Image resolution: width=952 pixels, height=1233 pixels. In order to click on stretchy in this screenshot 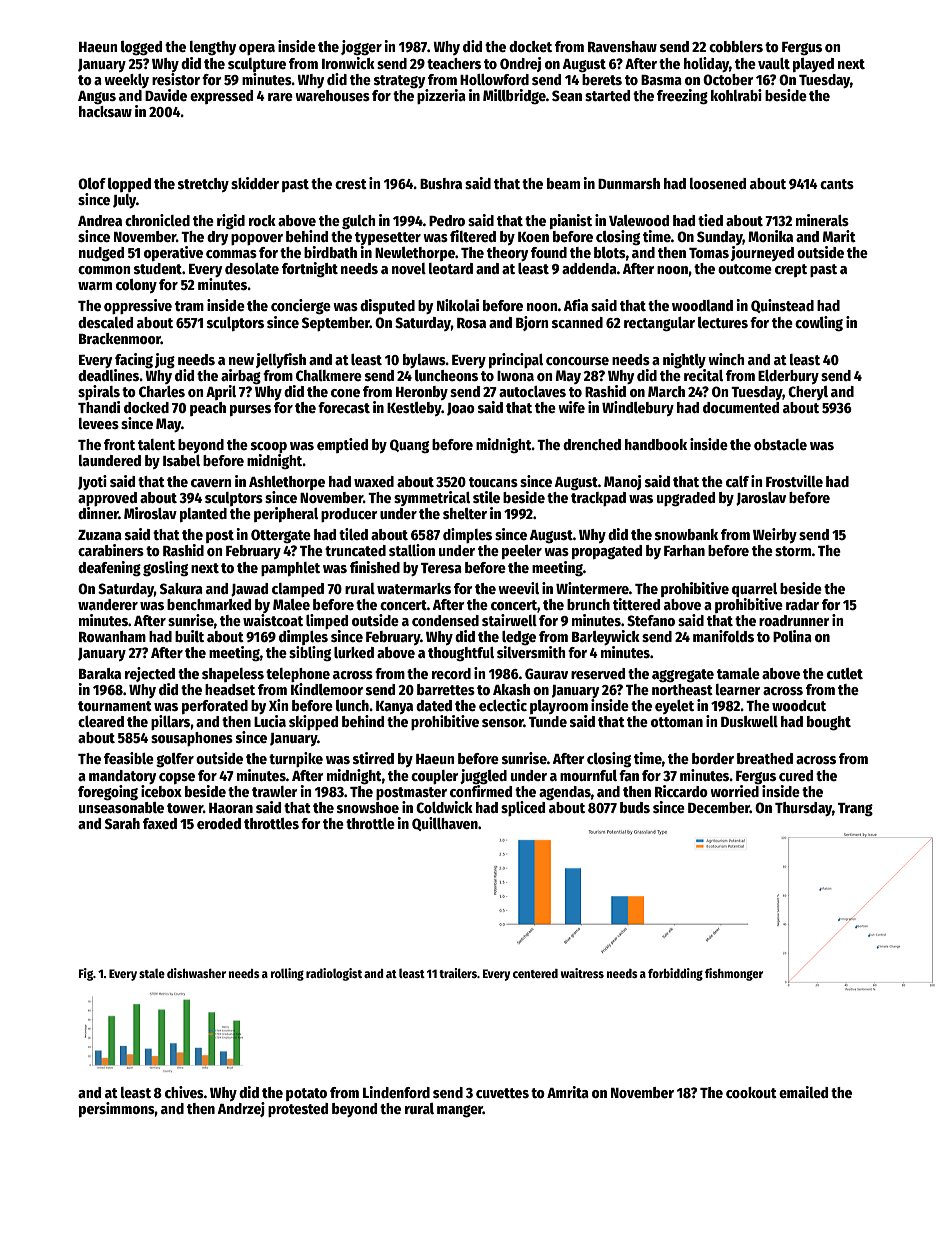, I will do `click(203, 185)`.
